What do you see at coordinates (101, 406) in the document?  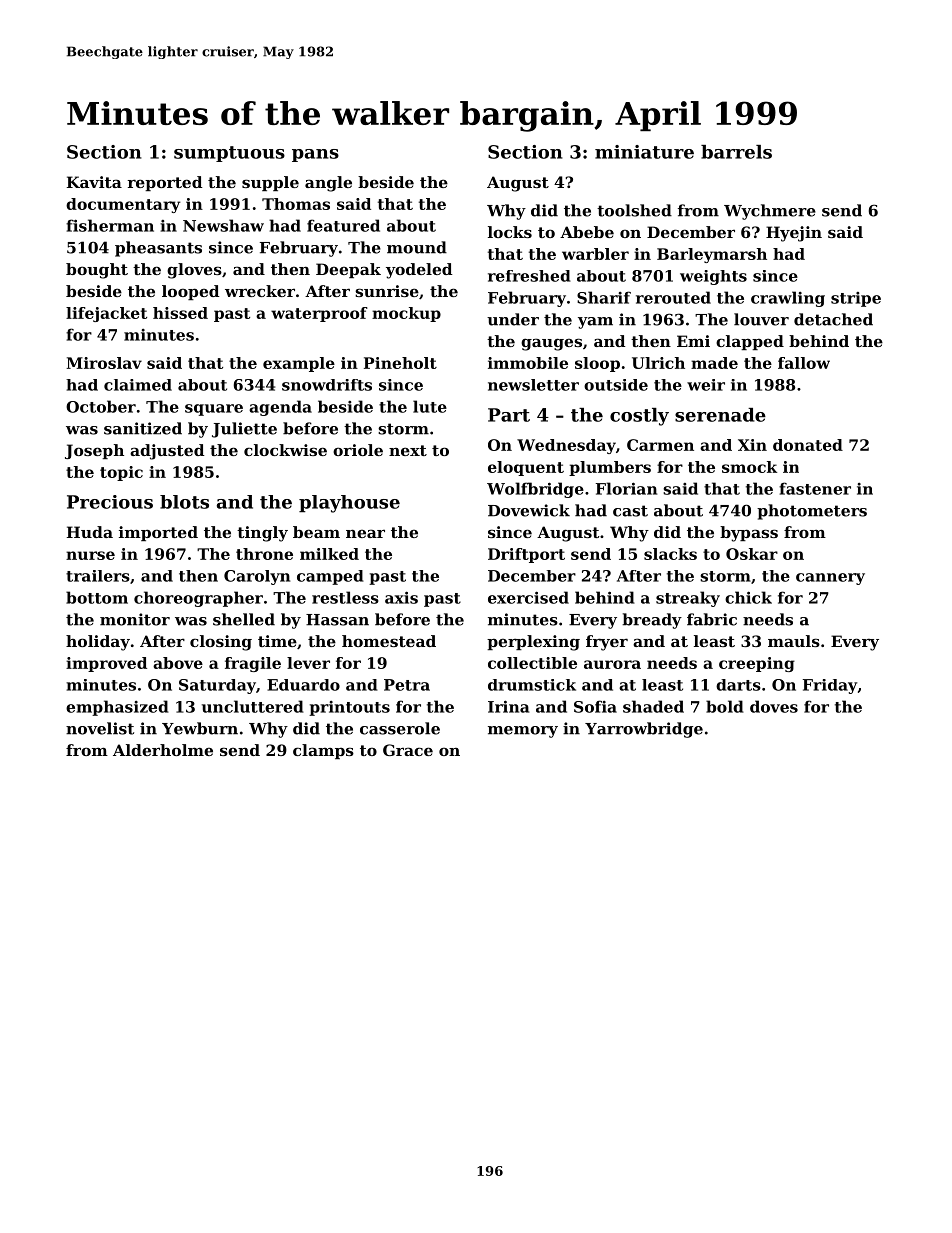 I see `October` at bounding box center [101, 406].
